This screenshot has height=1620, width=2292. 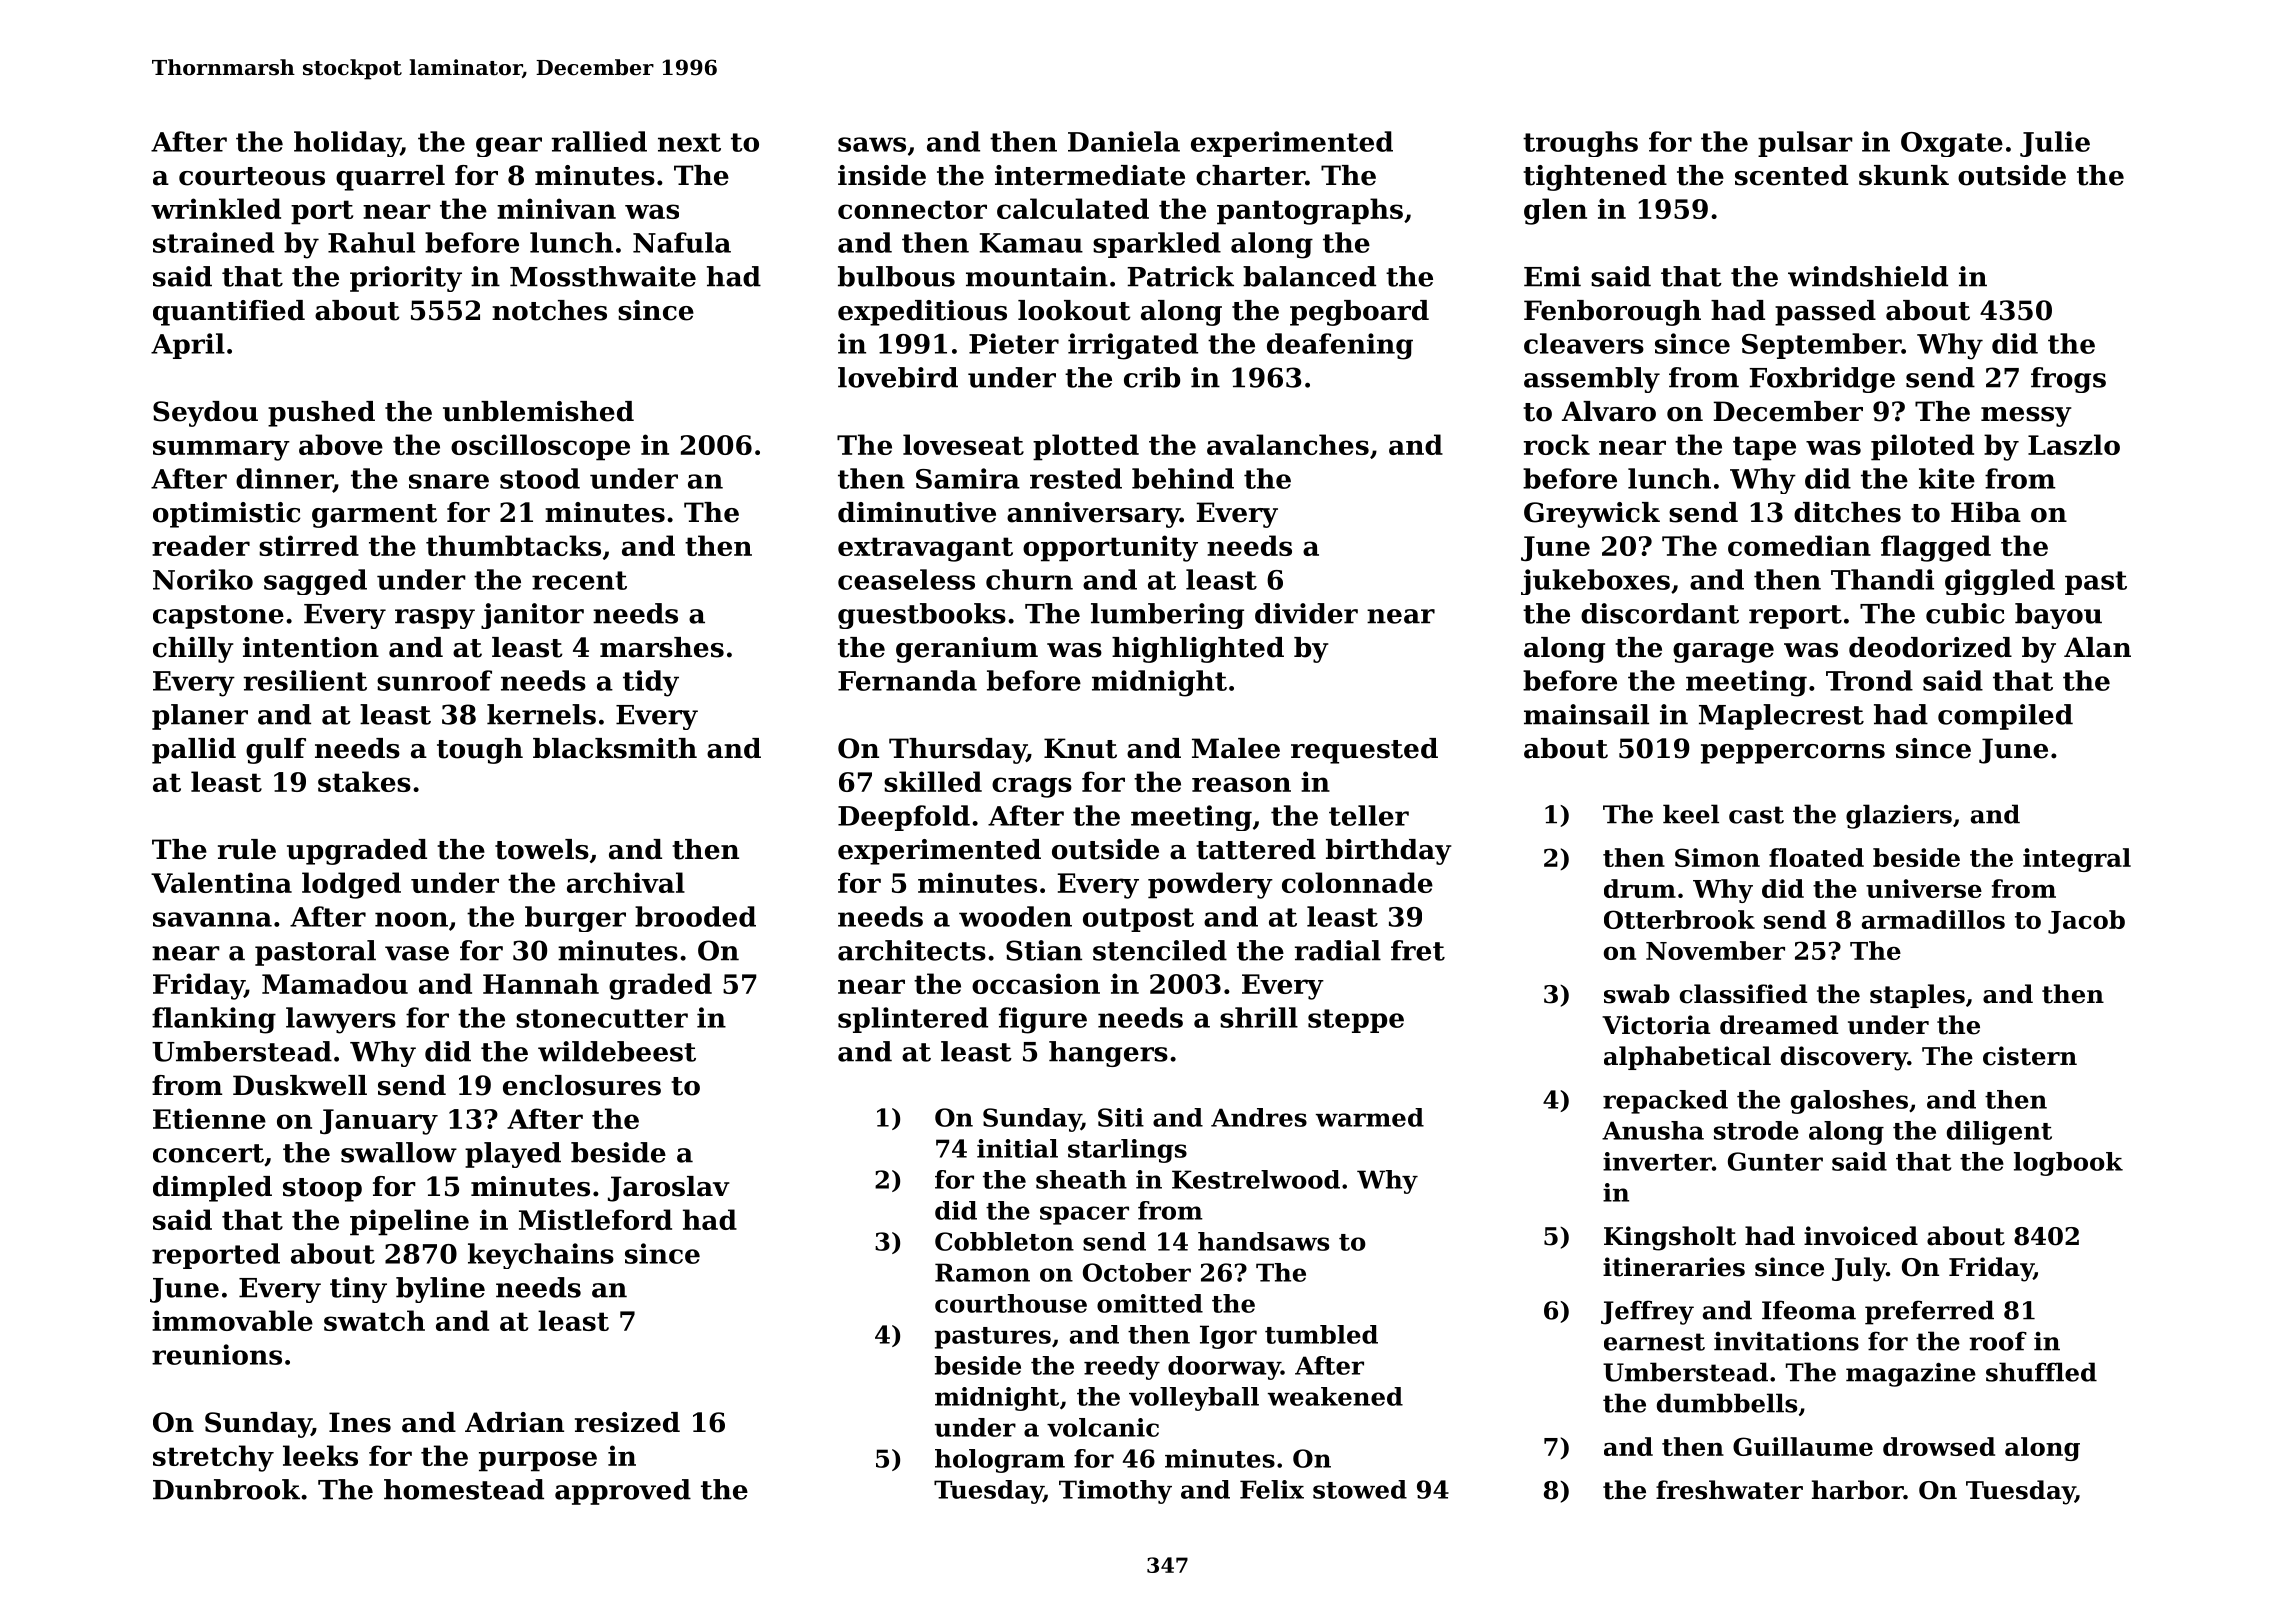 I want to click on initial, so click(x=1017, y=1148).
